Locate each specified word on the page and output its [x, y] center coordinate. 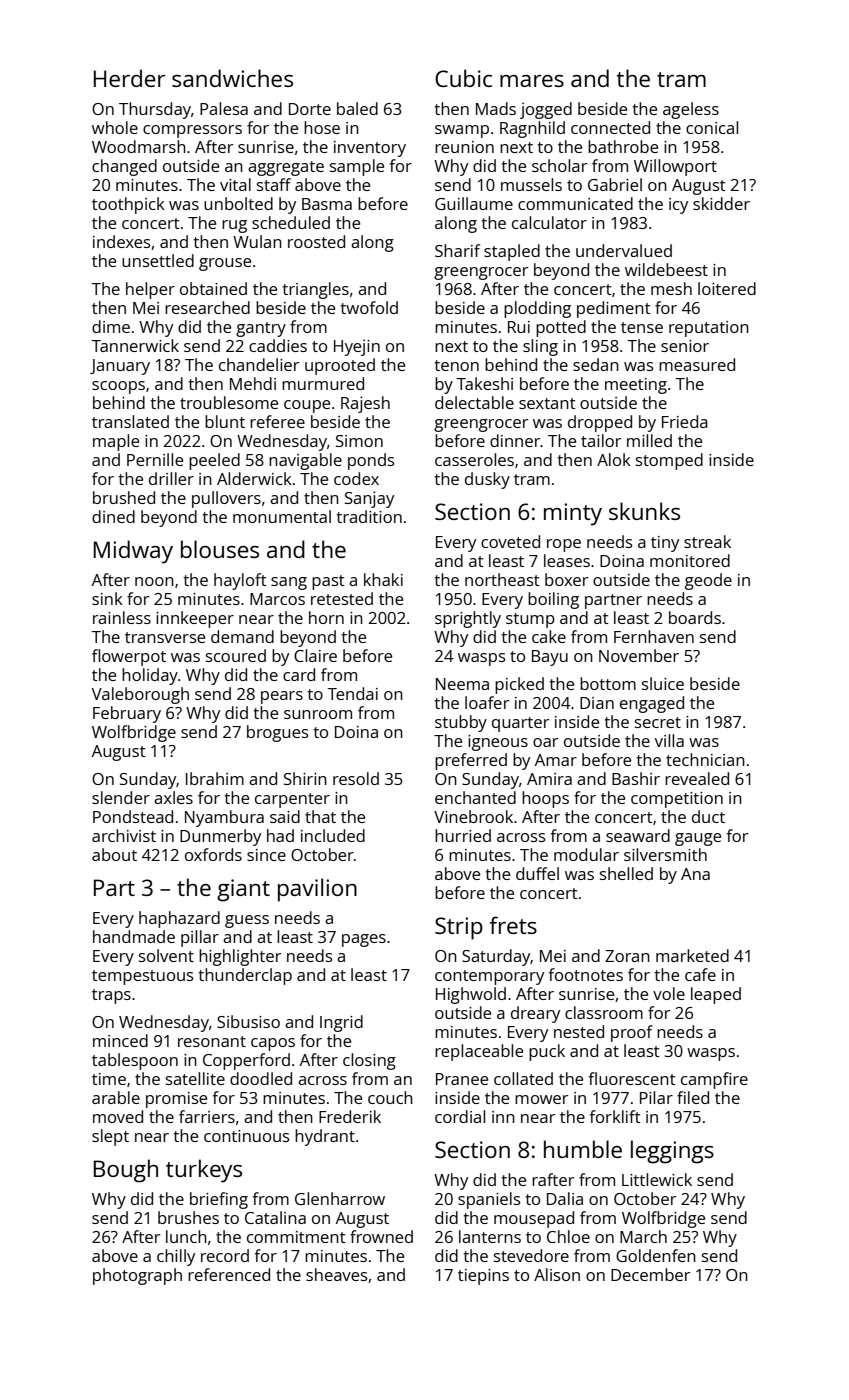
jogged [546, 110]
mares [532, 81]
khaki [383, 579]
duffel [537, 873]
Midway [133, 552]
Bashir [636, 778]
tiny [665, 544]
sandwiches [232, 78]
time [109, 1079]
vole [669, 993]
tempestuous [142, 977]
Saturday [496, 957]
